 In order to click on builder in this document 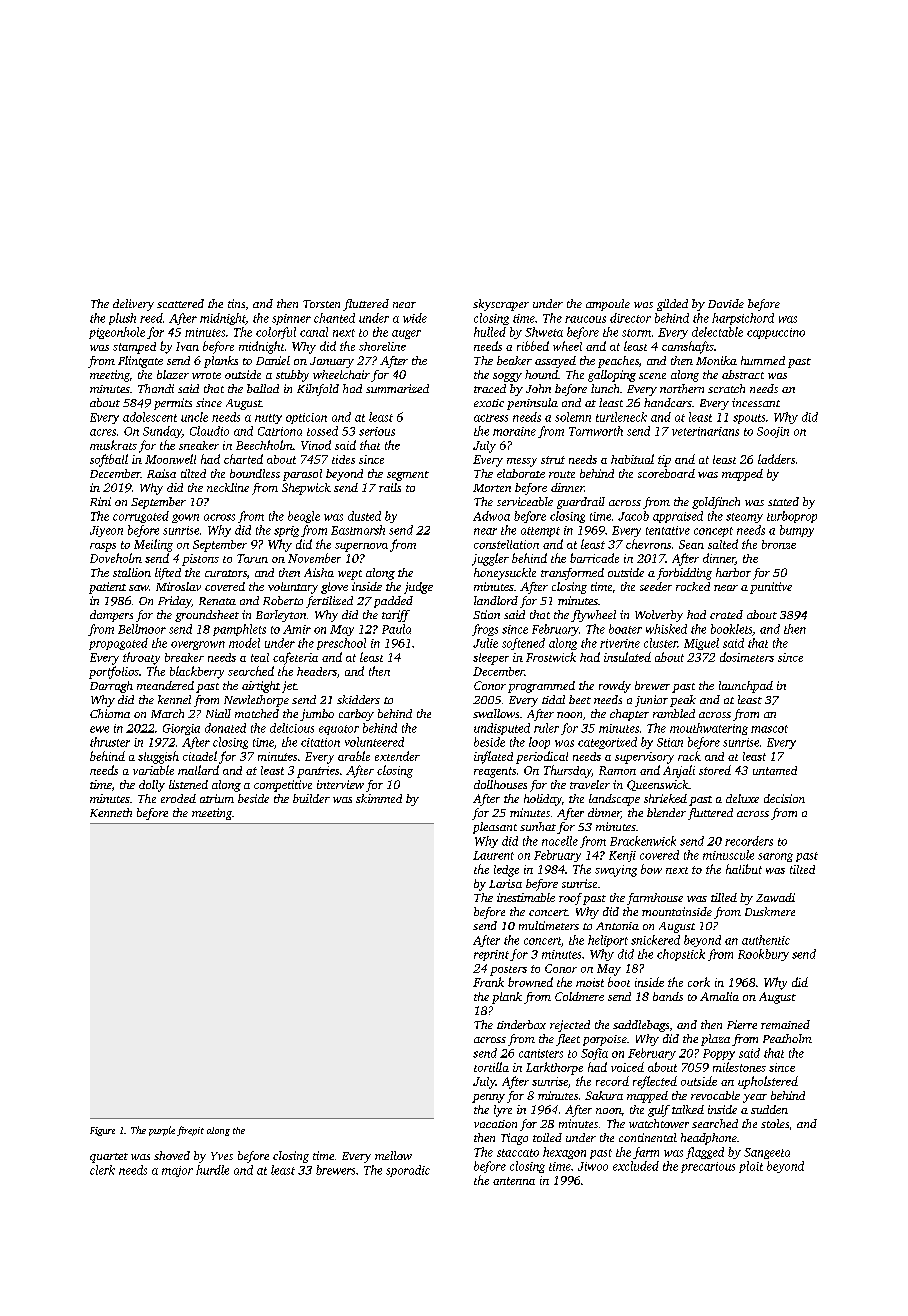, I will do `click(311, 798)`.
